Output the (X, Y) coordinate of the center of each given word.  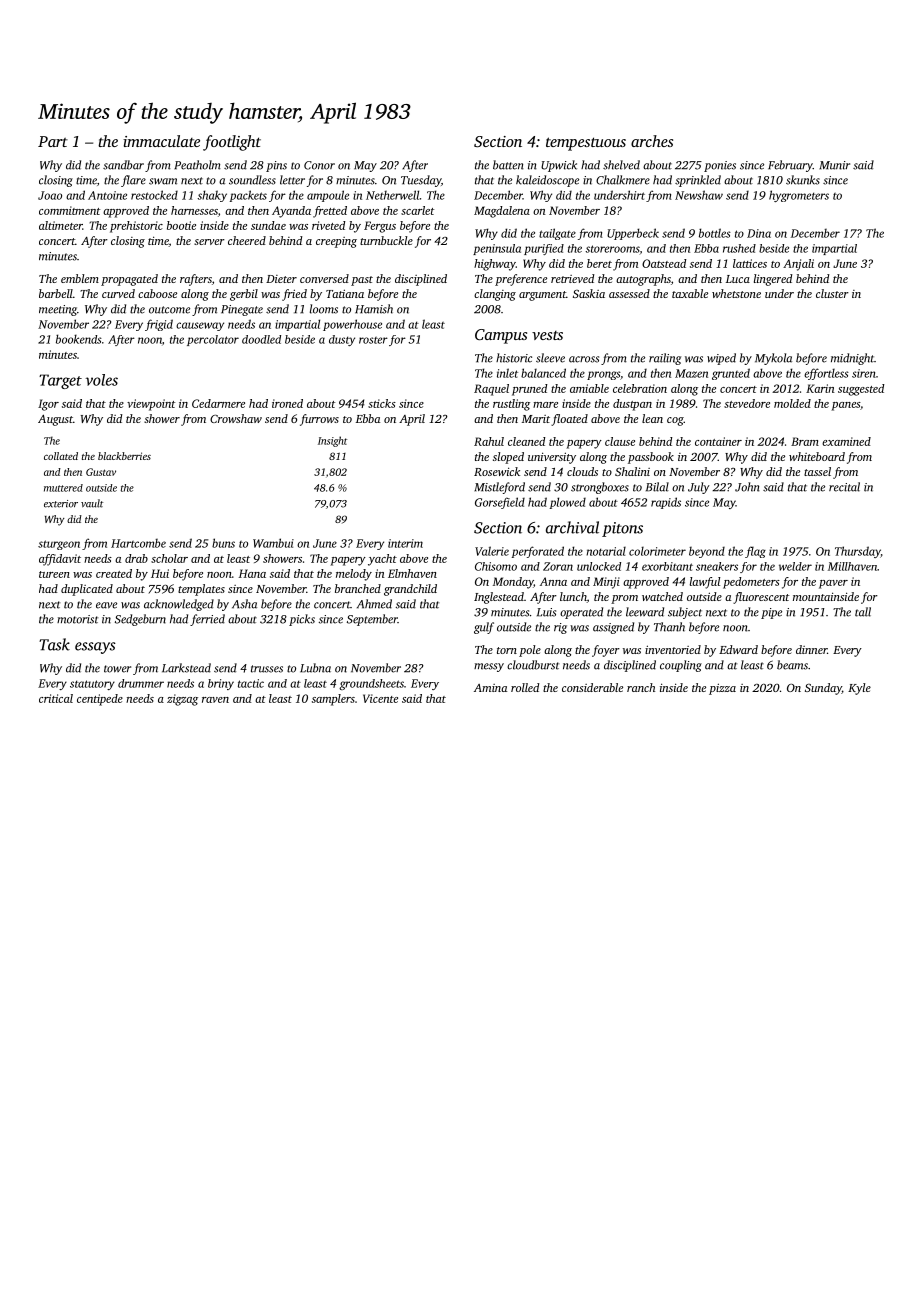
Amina (490, 688)
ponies (720, 166)
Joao (50, 195)
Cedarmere (218, 403)
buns (223, 543)
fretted (330, 212)
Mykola (773, 359)
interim (405, 543)
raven (215, 700)
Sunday (823, 689)
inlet (507, 373)
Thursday (858, 552)
